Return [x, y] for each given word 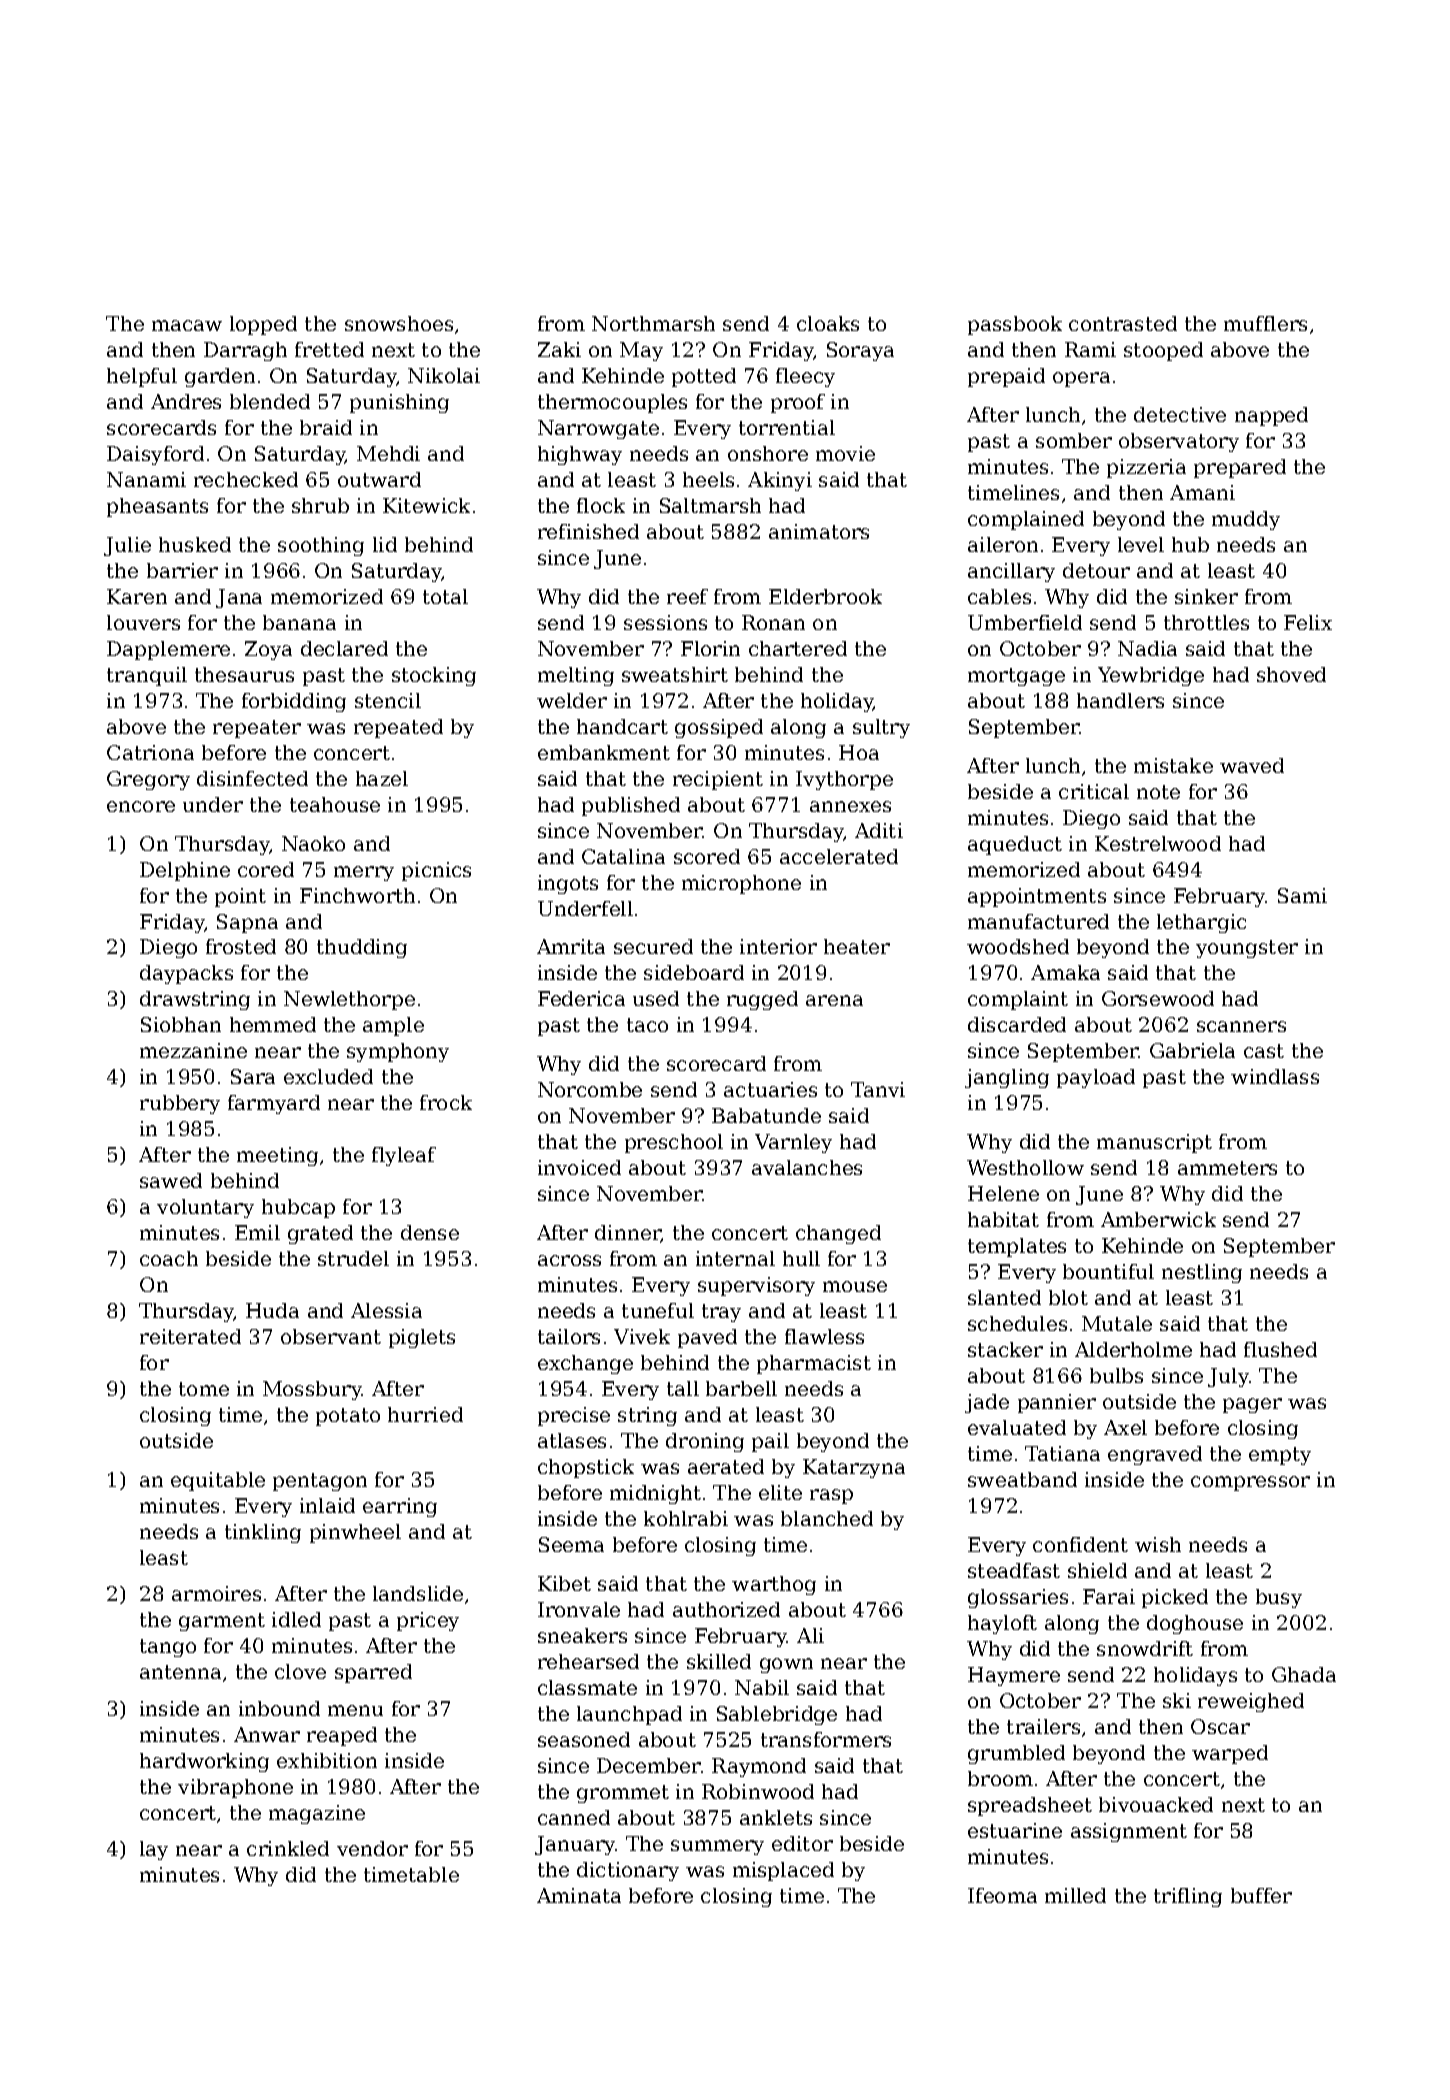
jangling [1007, 1078]
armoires [216, 1593]
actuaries [770, 1089]
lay [154, 1850]
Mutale [1117, 1323]
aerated [726, 1466]
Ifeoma [1002, 1895]
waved [1252, 765]
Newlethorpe [349, 1000]
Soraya [860, 351]
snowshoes [399, 323]
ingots [568, 884]
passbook [1015, 325]
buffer [1261, 1895]
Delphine [185, 871]
